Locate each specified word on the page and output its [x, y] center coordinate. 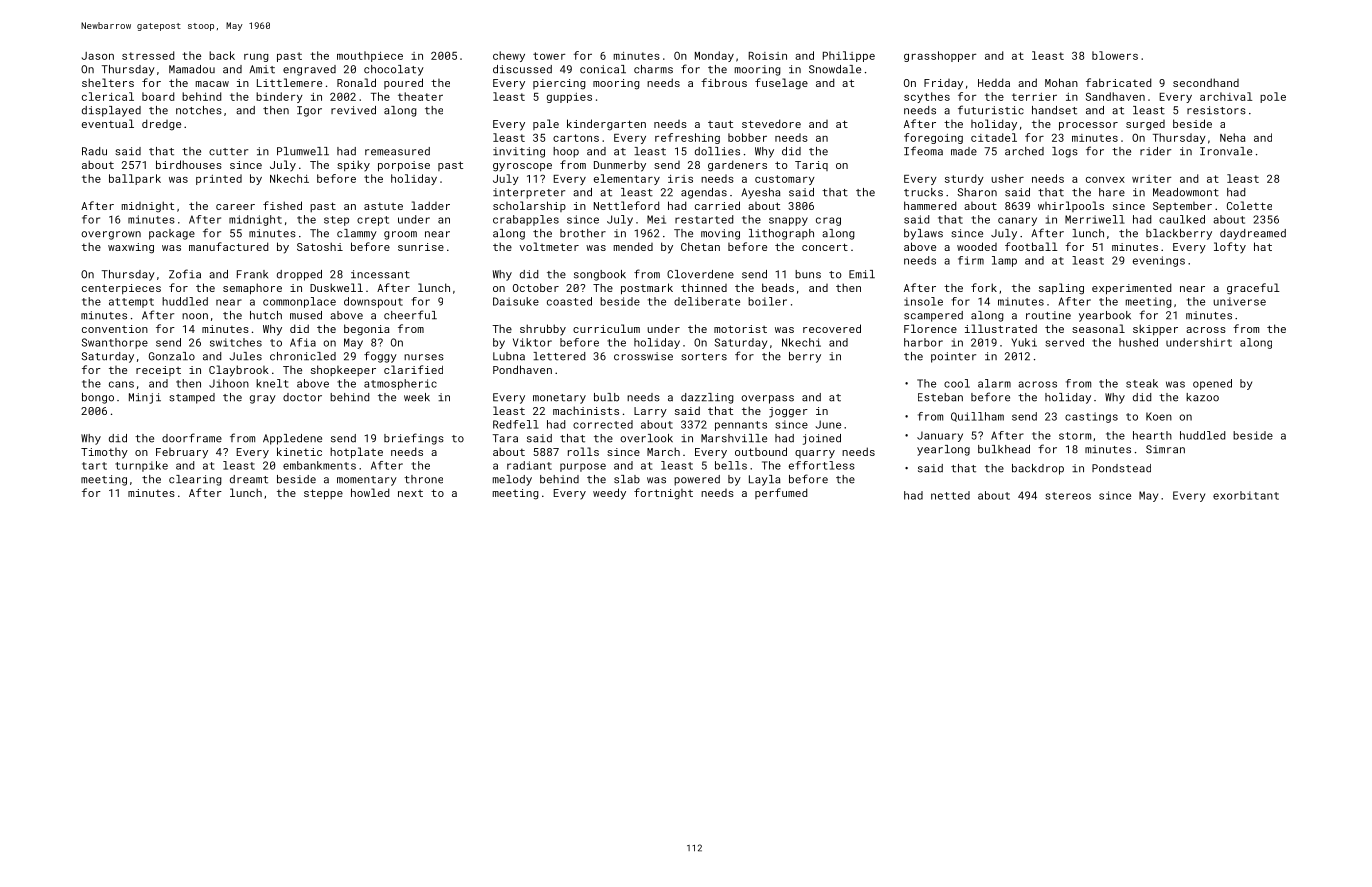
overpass [767, 399]
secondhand [1206, 82]
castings [1091, 417]
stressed [148, 55]
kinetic [299, 451]
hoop [566, 152]
